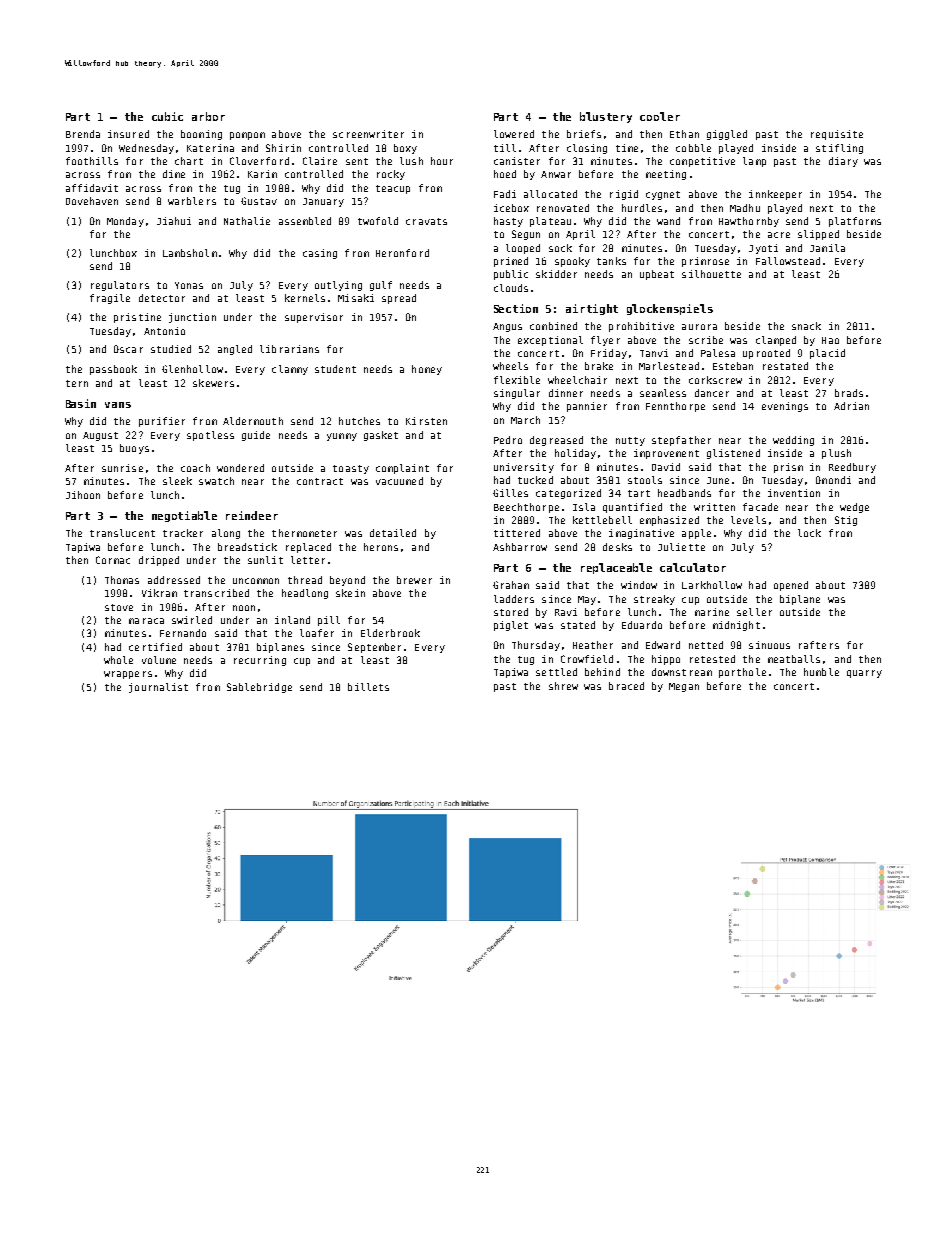 The height and width of the screenshot is (1233, 952). I want to click on cooler, so click(660, 116).
